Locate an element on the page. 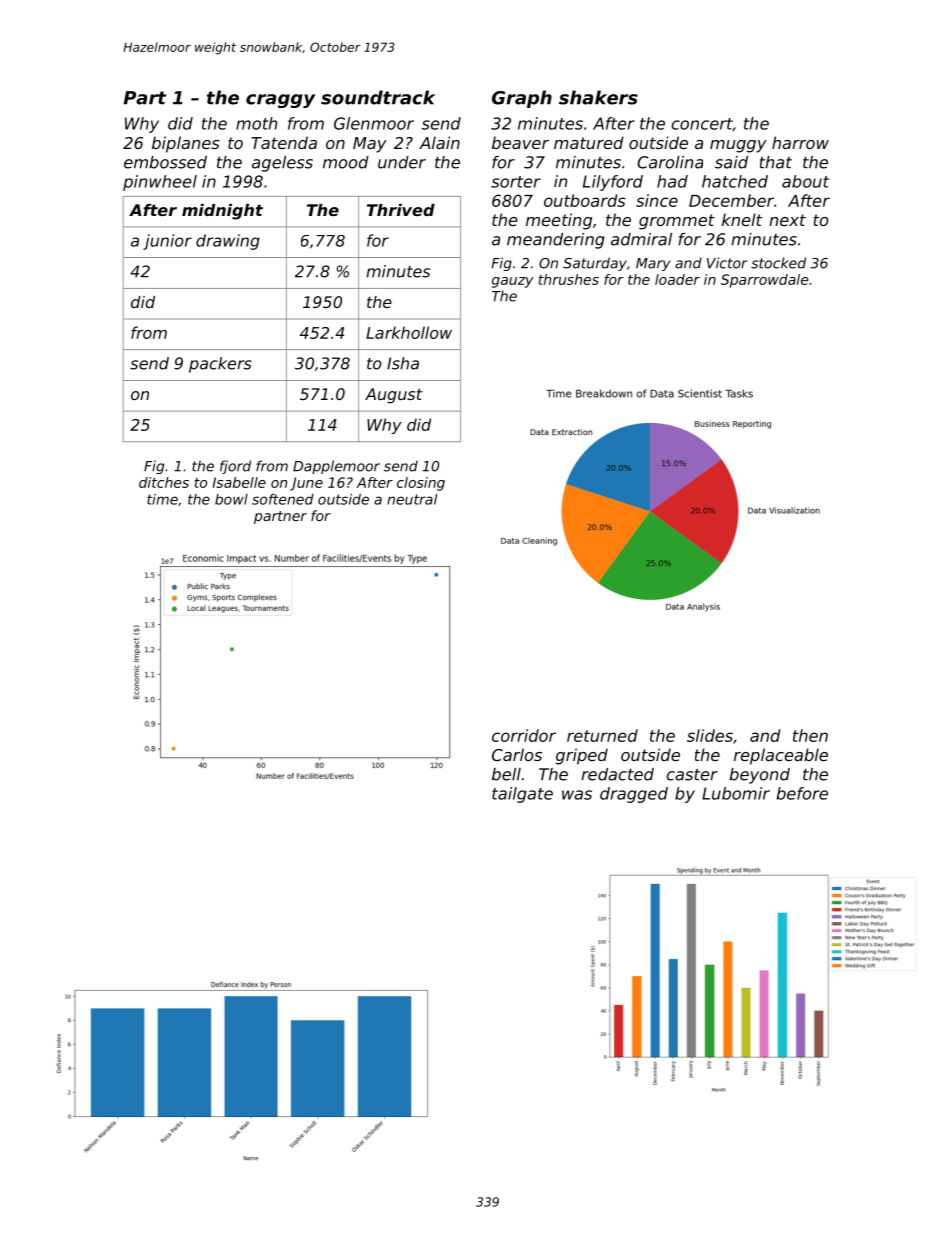 The width and height of the image is (952, 1233). ditches is located at coordinates (164, 482).
